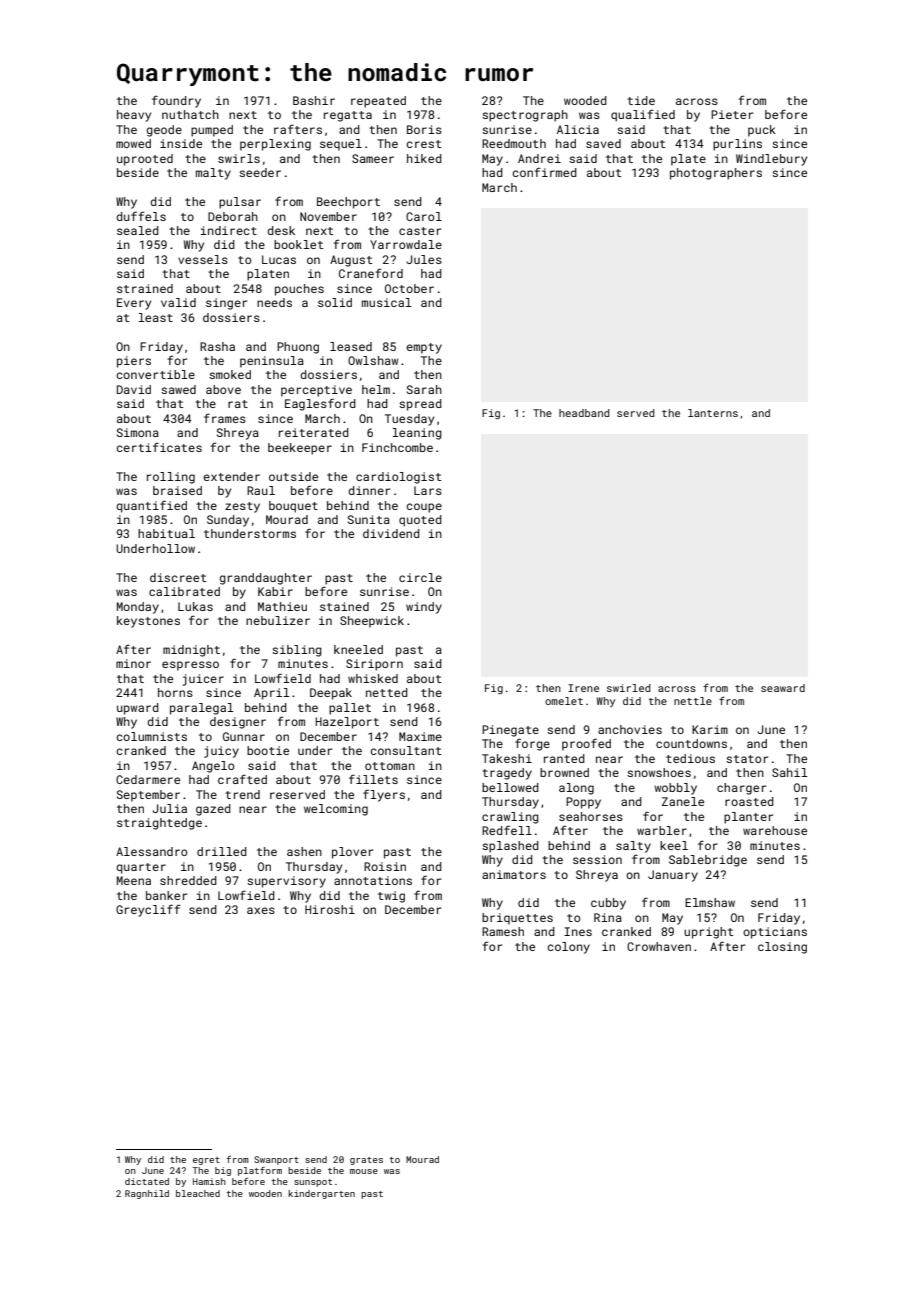  Describe the element at coordinates (148, 796) in the screenshot. I see `September` at that location.
